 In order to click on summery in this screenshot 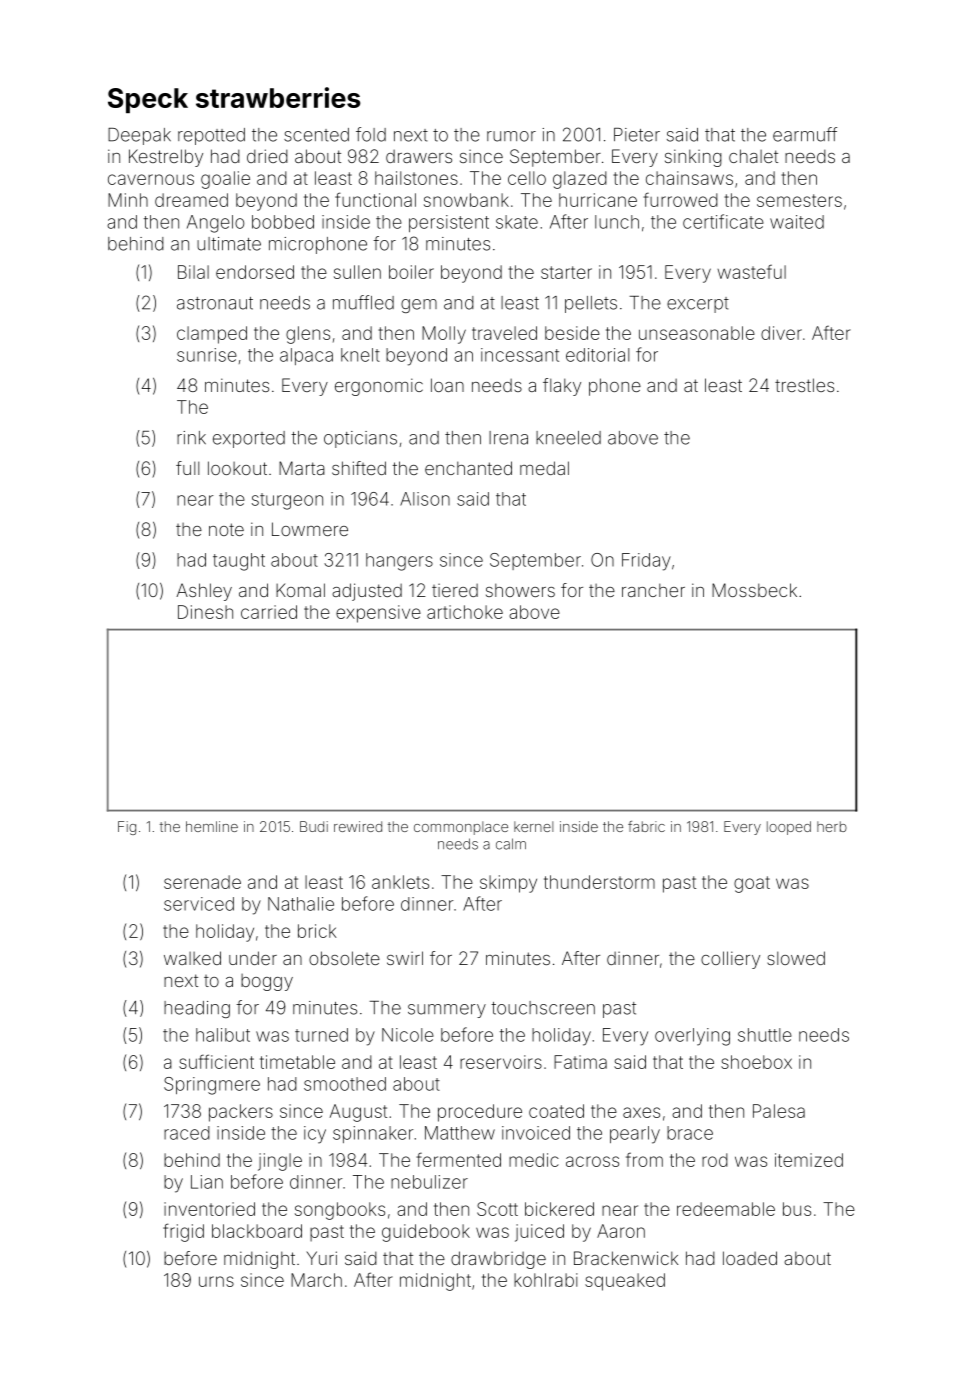, I will do `click(447, 1011)`.
